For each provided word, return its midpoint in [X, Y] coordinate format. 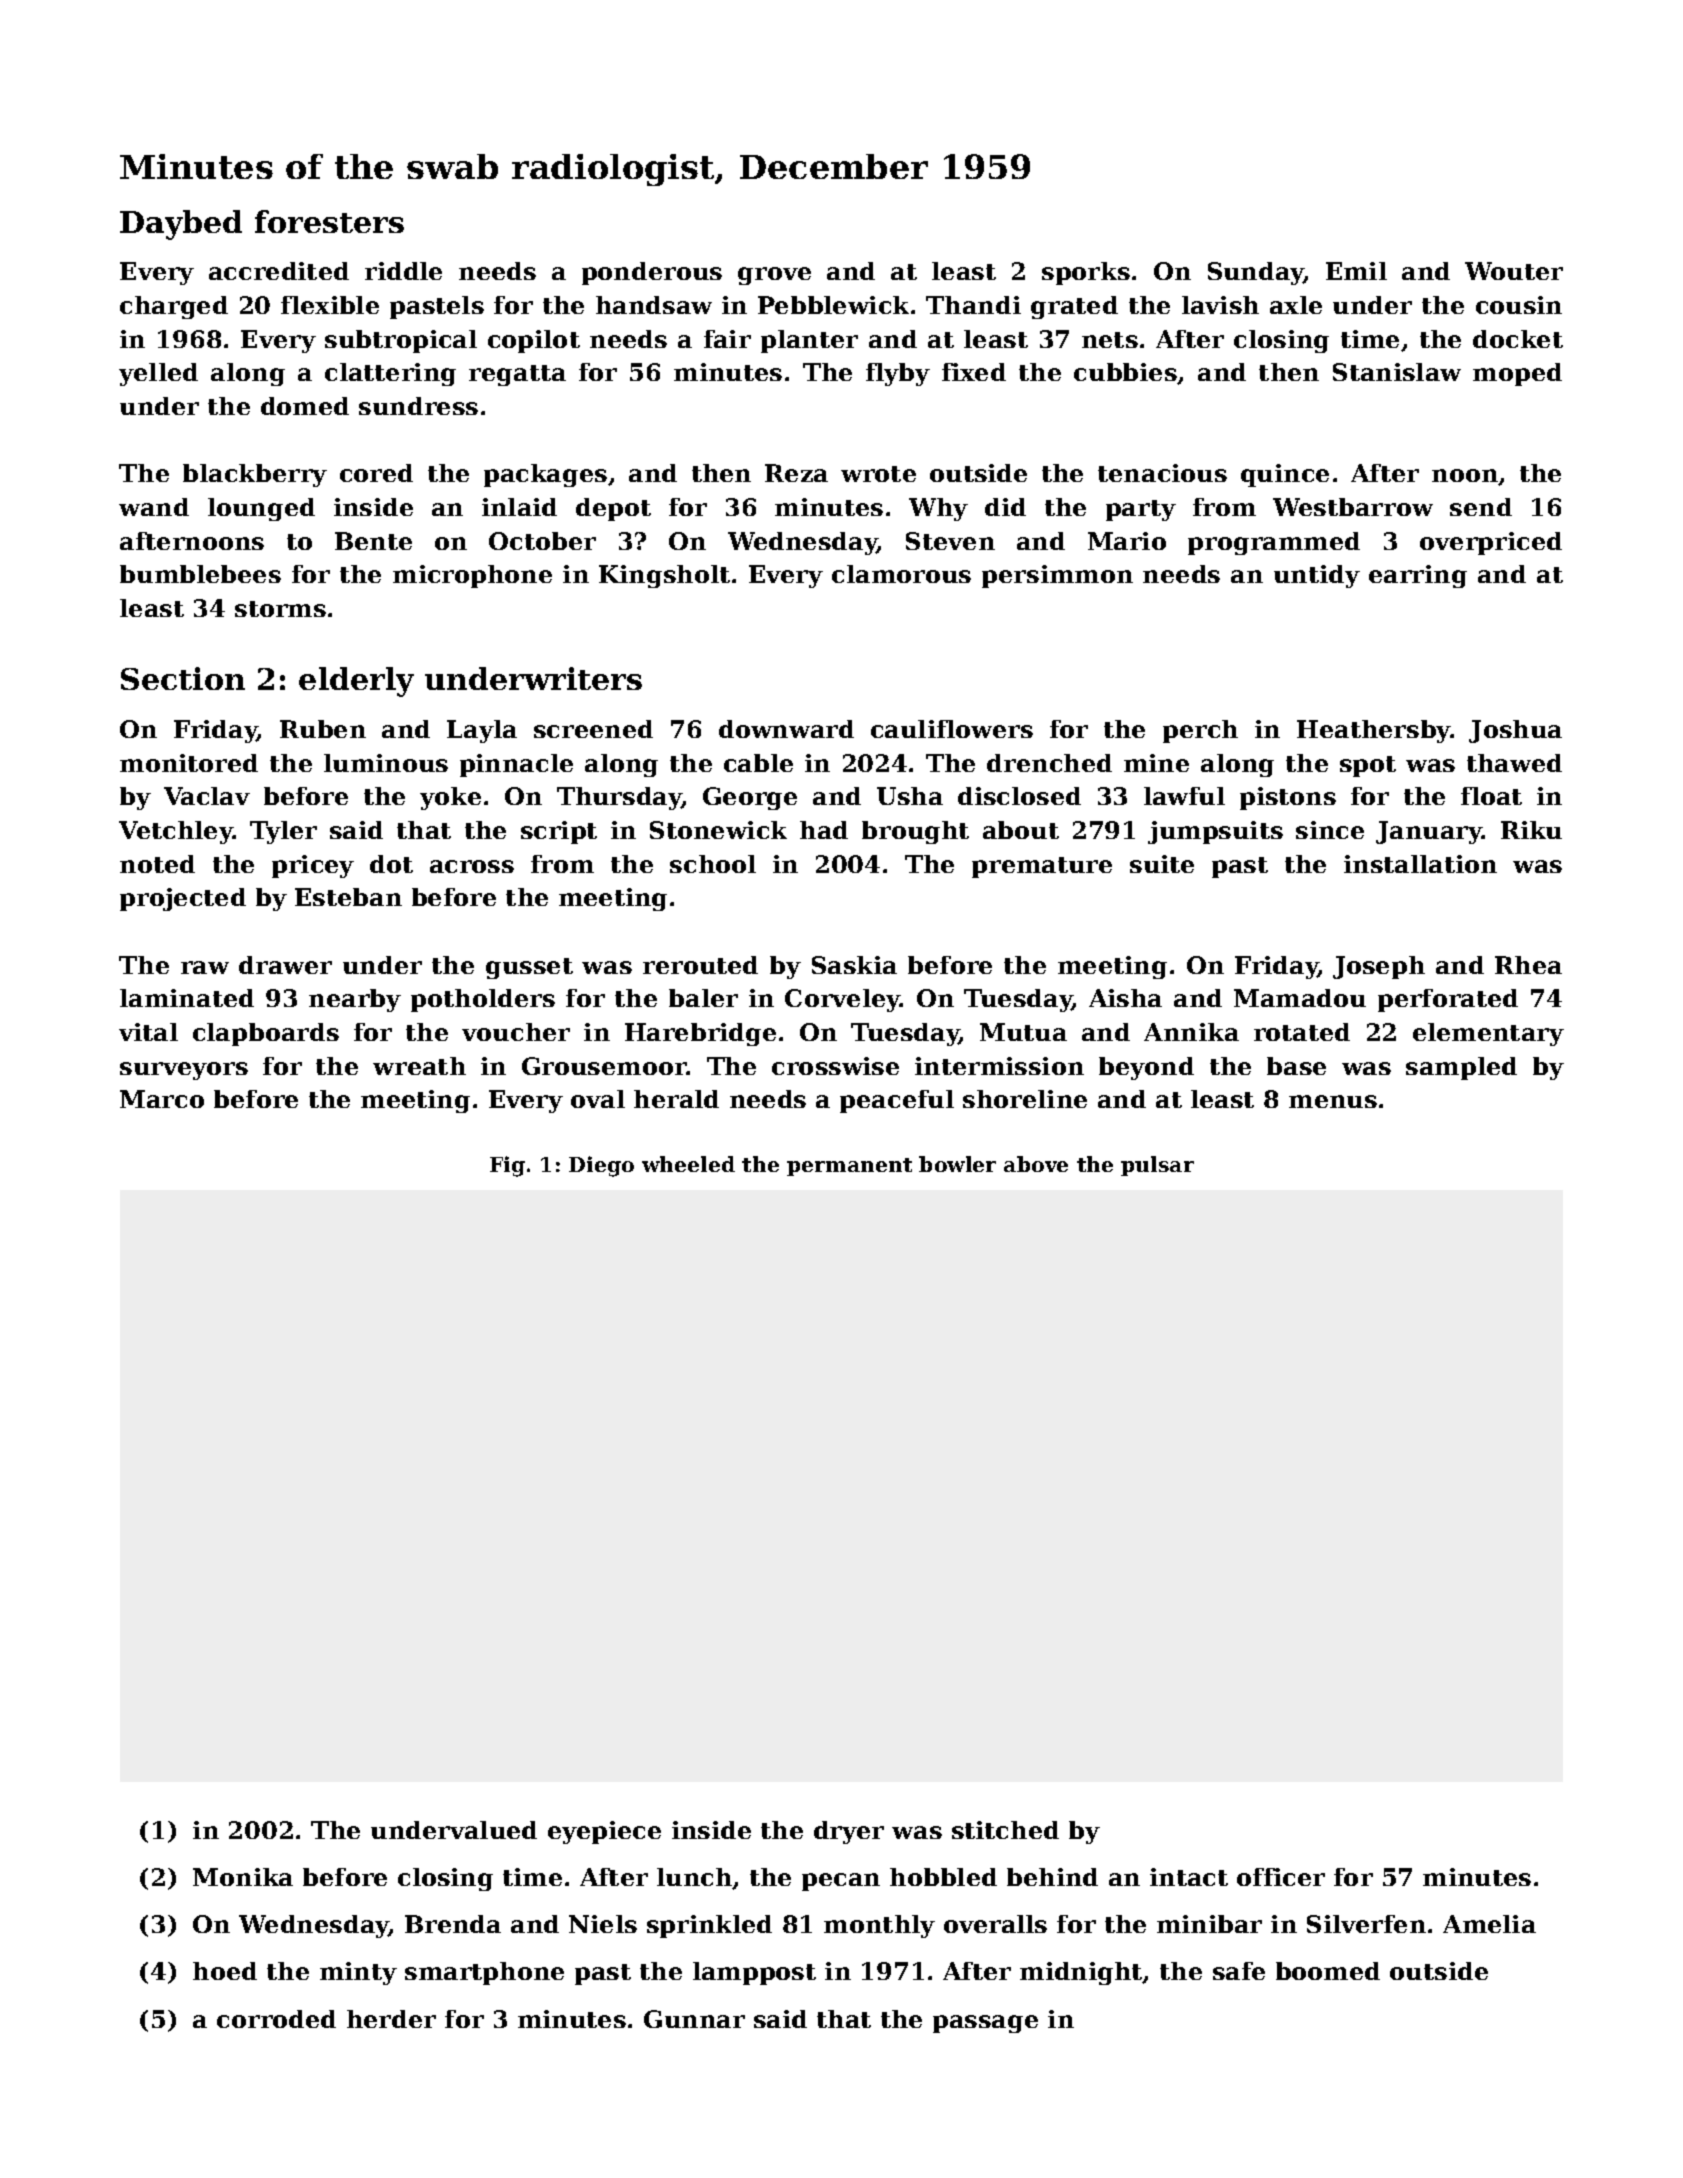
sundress [418, 406]
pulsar [1157, 1166]
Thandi [973, 305]
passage [985, 2024]
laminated [187, 998]
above [1036, 1164]
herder [391, 2019]
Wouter [1514, 271]
